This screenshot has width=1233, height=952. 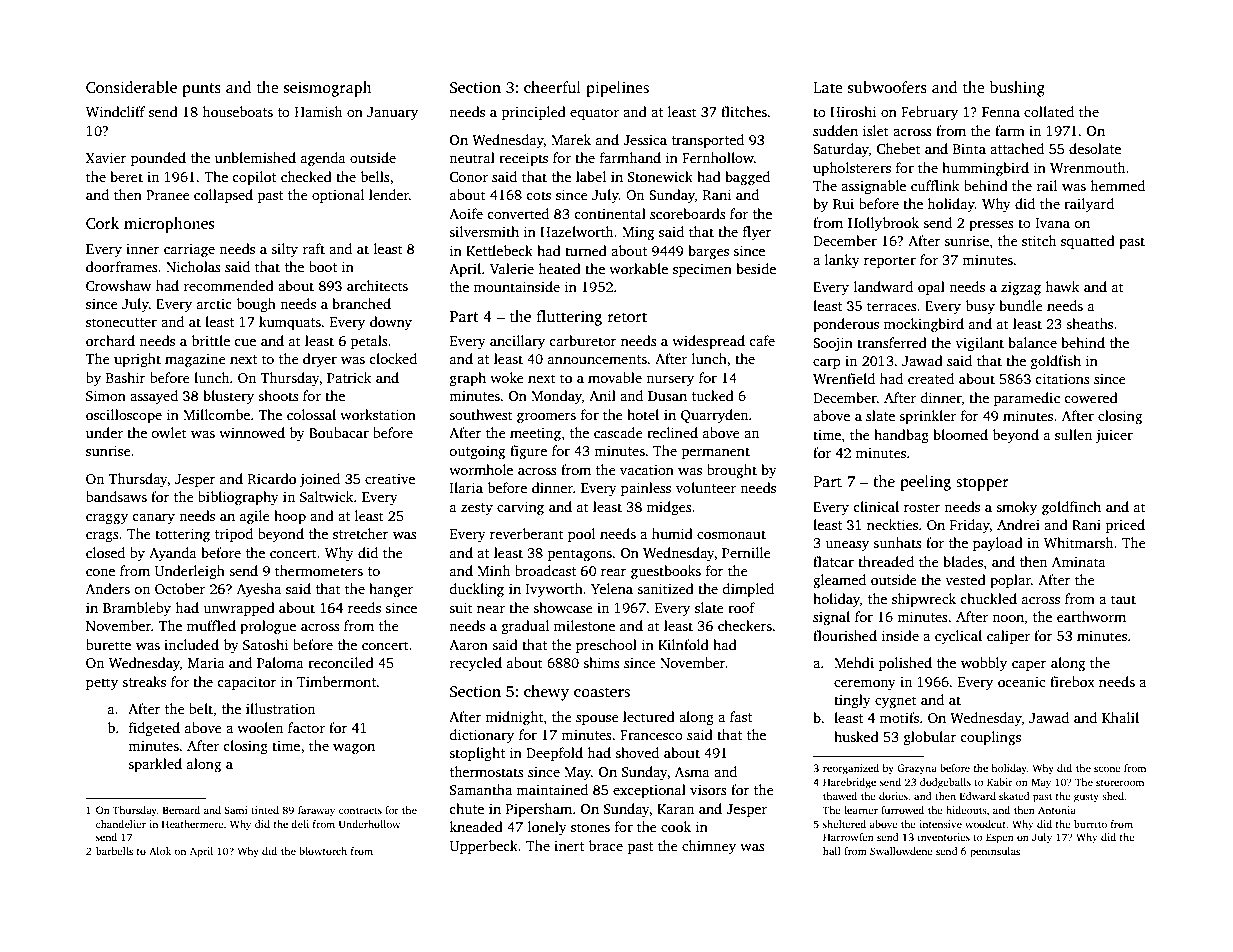 I want to click on microphones, so click(x=169, y=225).
